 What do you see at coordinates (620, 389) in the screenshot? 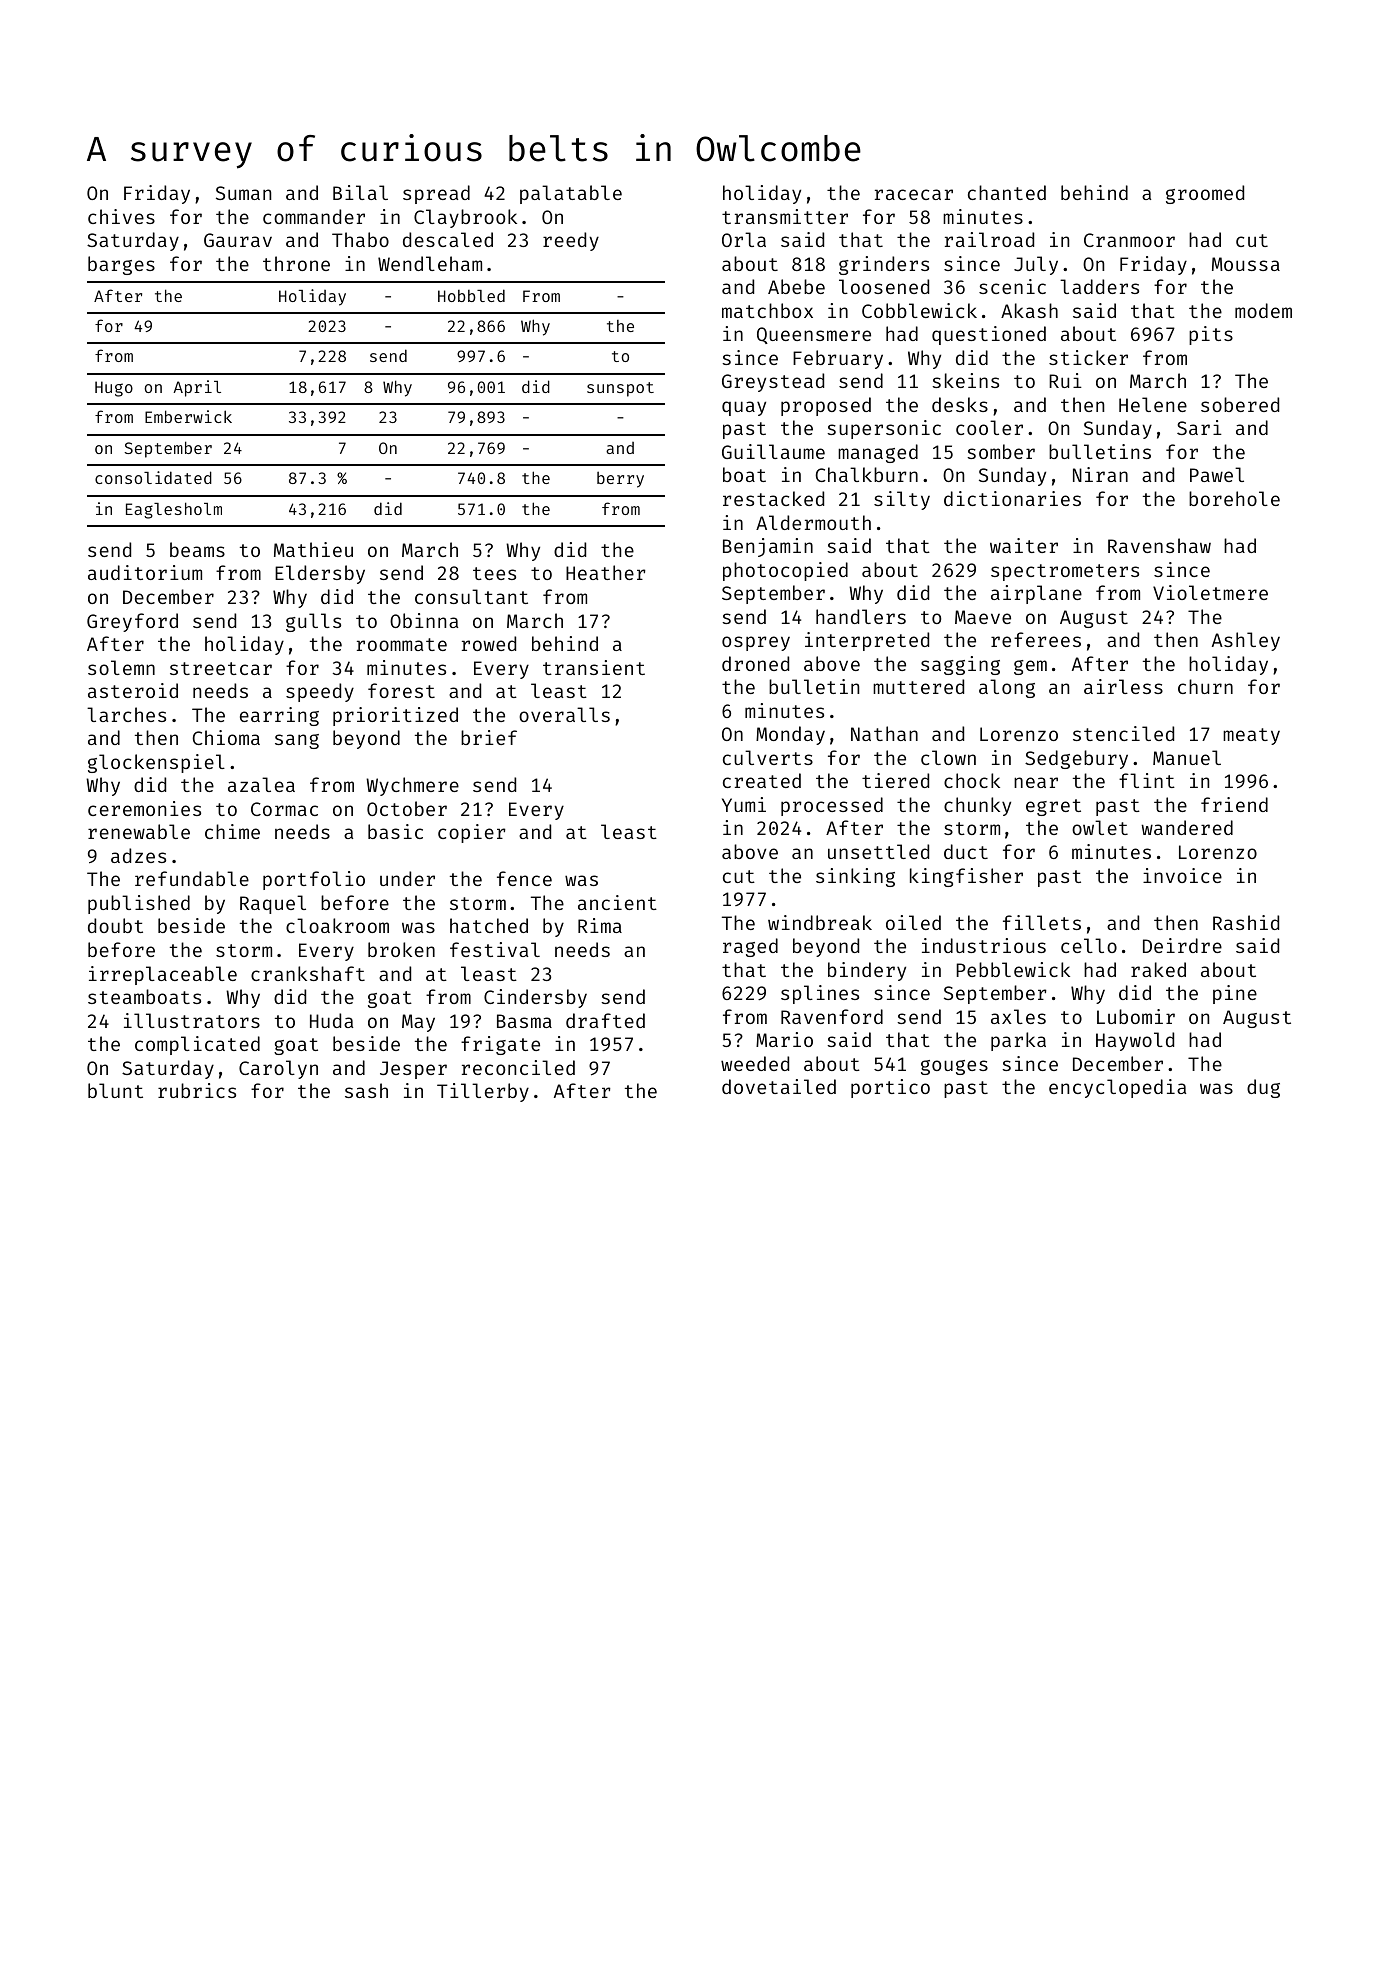
I see `sunspot` at bounding box center [620, 389].
